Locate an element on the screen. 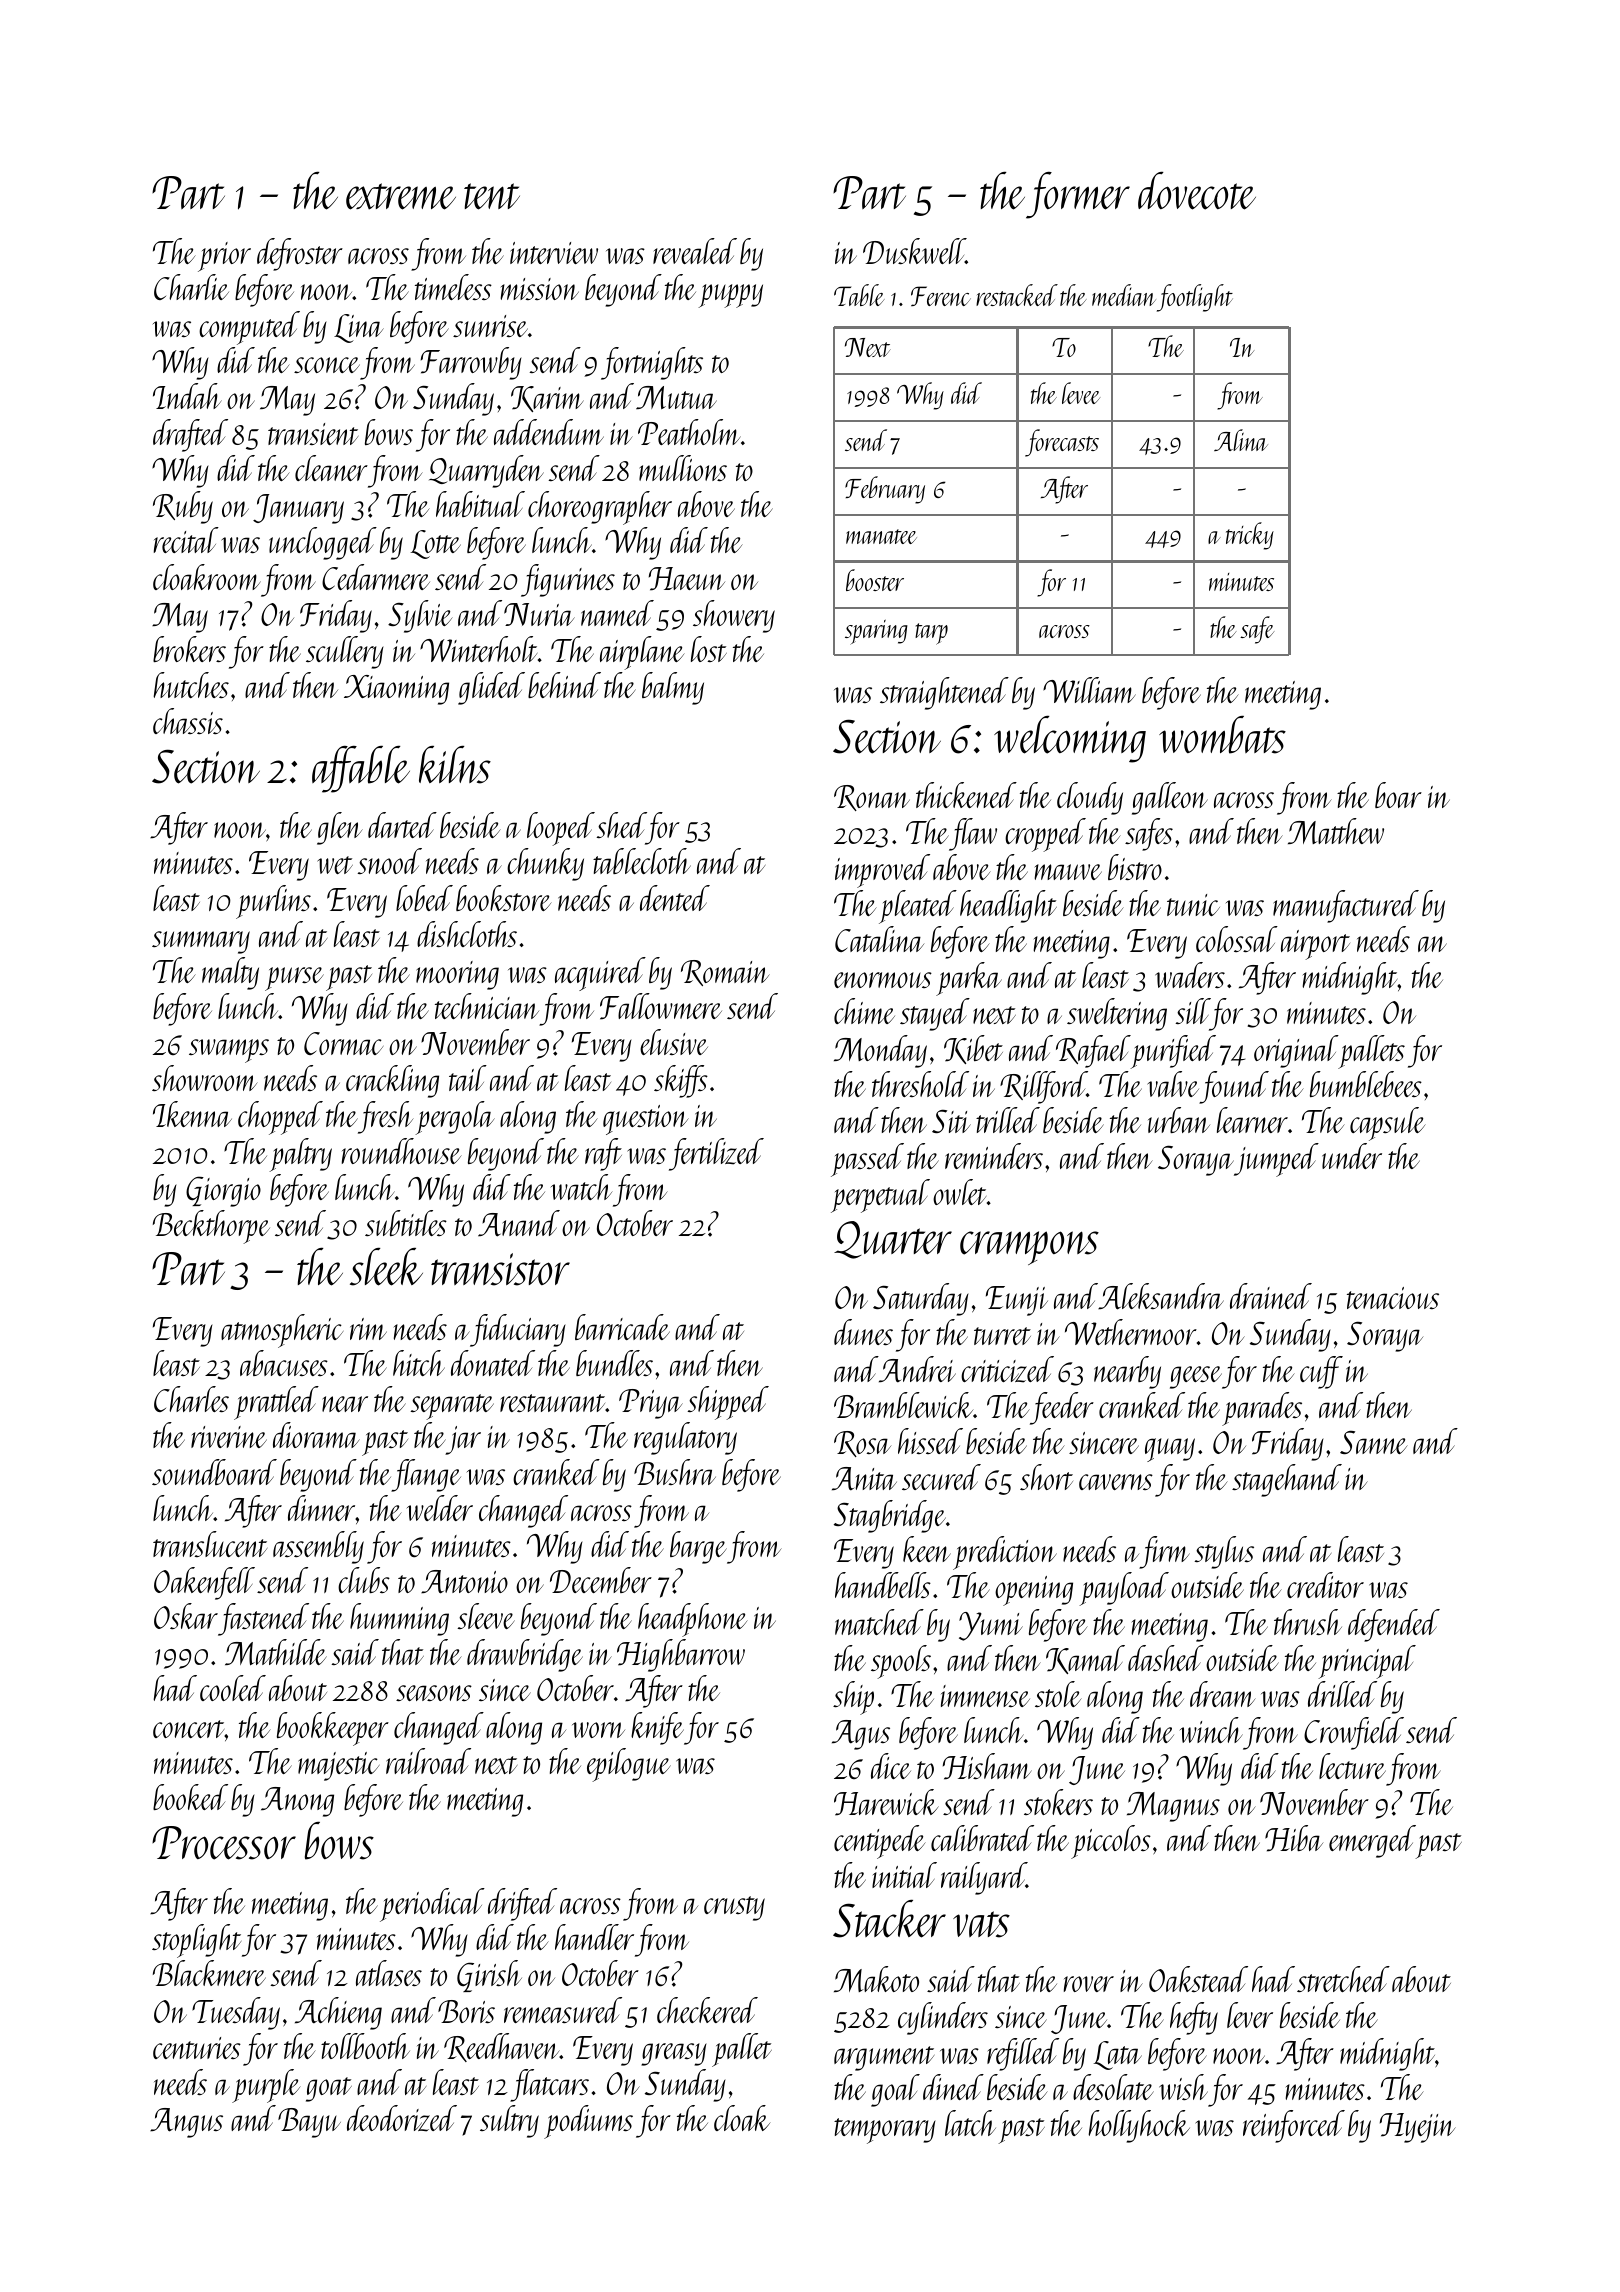 This screenshot has height=2292, width=1620. Angus is located at coordinates (186, 2123).
